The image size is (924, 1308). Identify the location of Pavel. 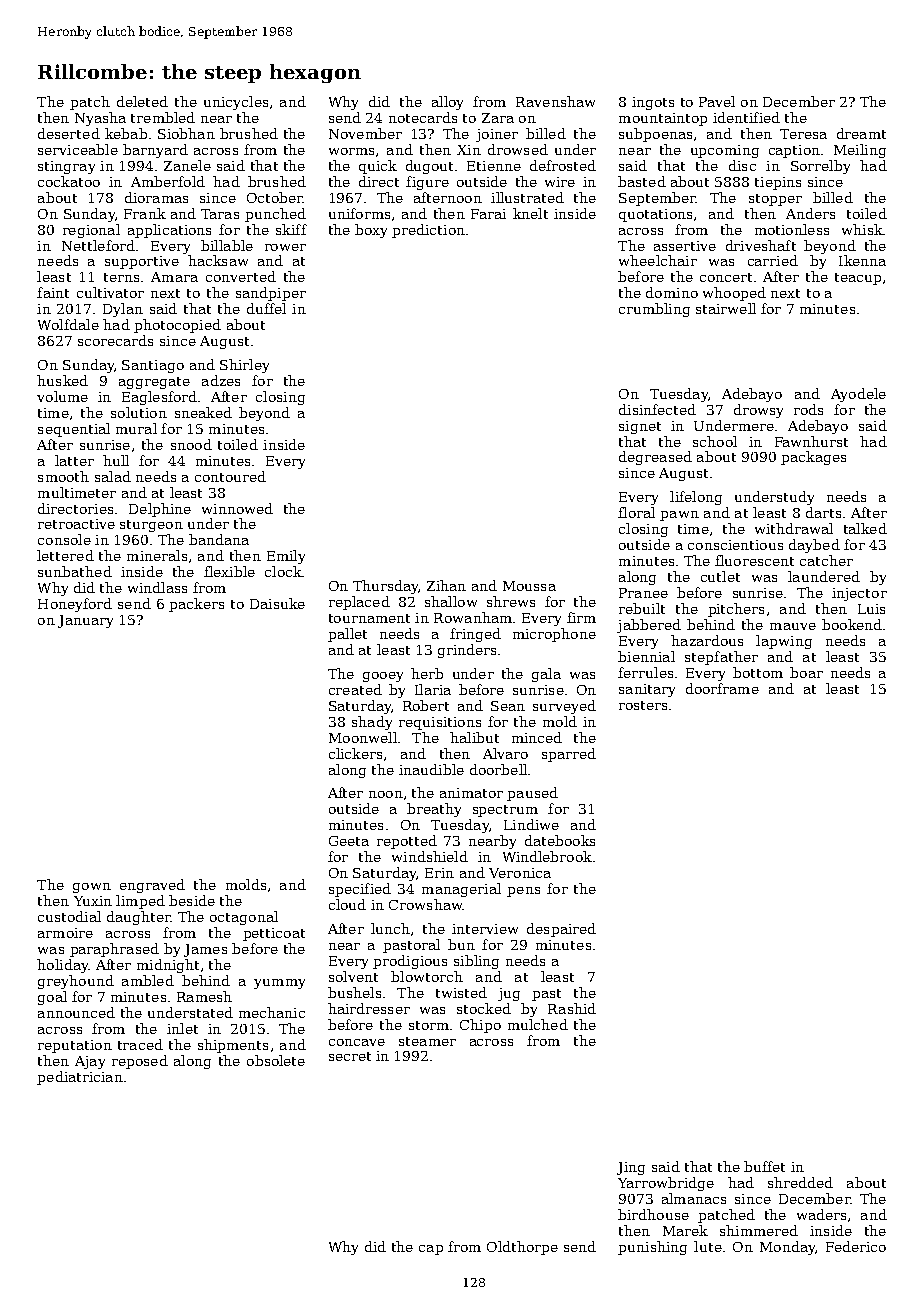
(717, 101).
